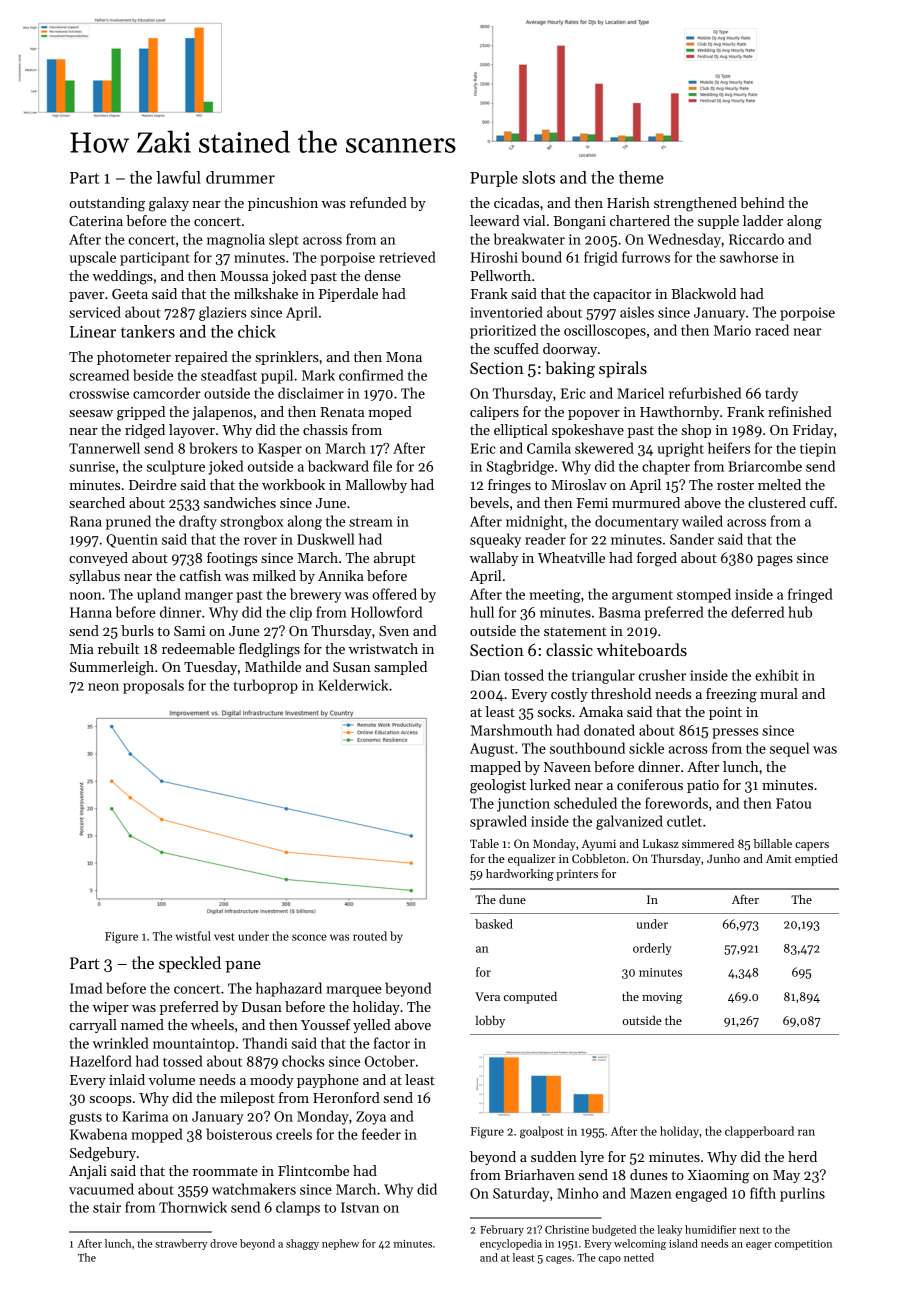 This image has width=908, height=1316. I want to click on eager, so click(759, 1246).
